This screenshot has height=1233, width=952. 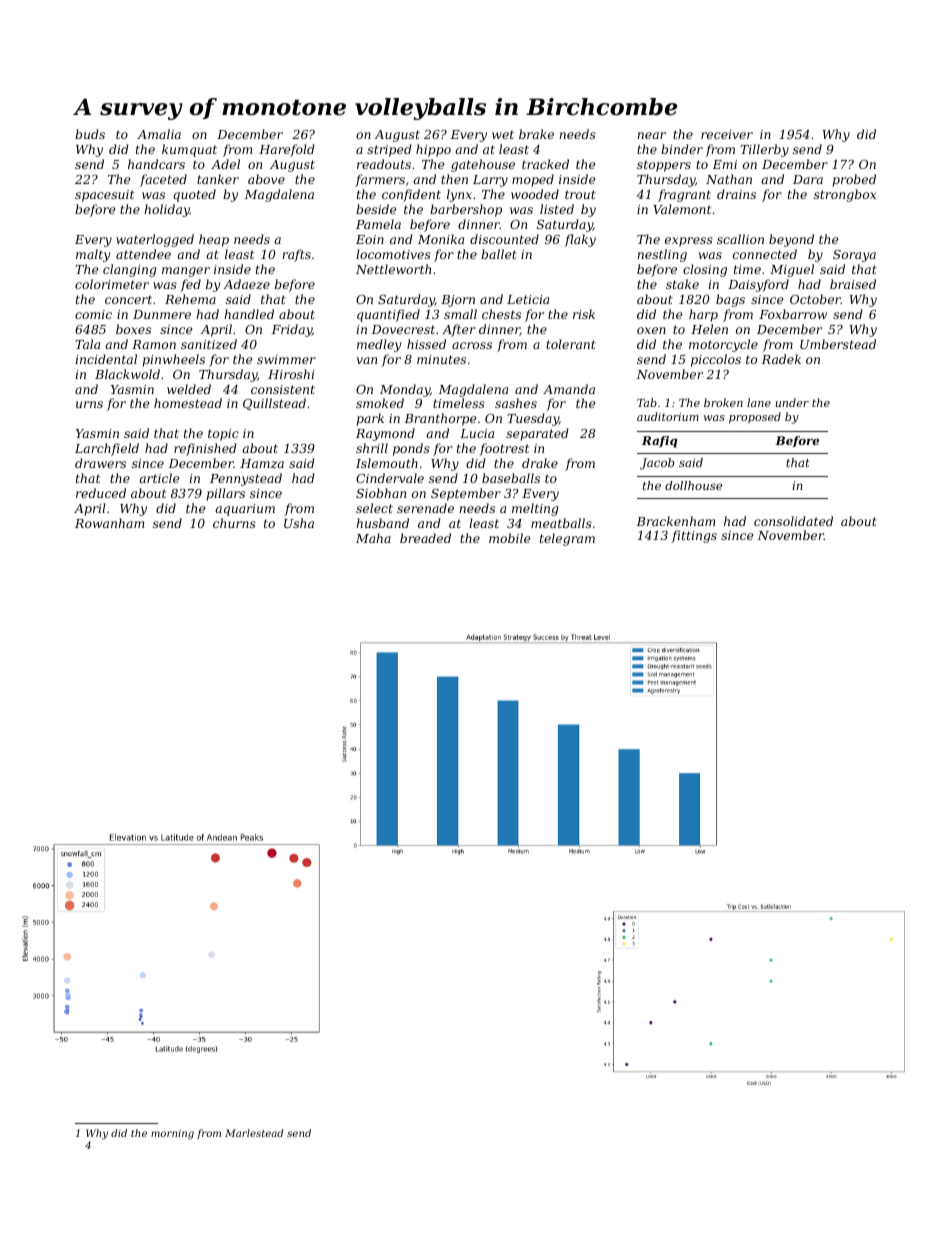 What do you see at coordinates (657, 464) in the screenshot?
I see `Jacob` at bounding box center [657, 464].
